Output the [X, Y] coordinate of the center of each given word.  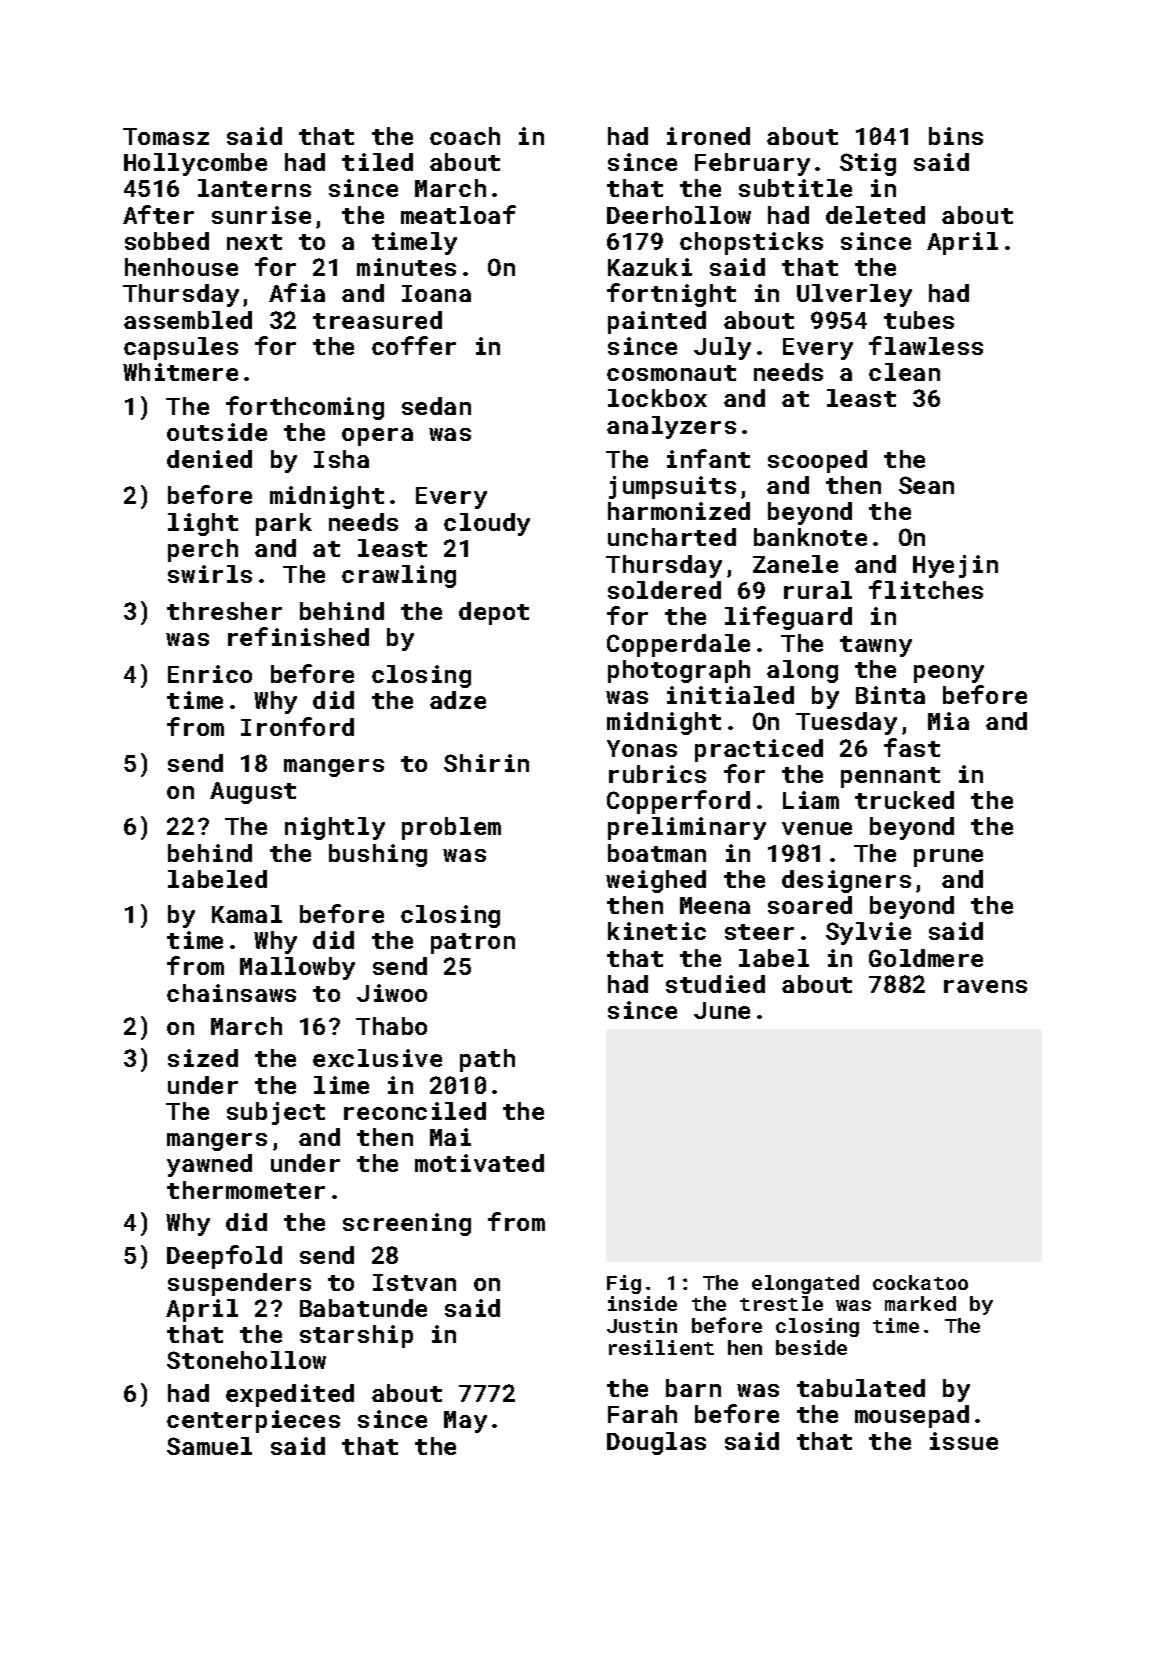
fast [912, 747]
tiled [377, 162]
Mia [948, 721]
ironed [708, 136]
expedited [290, 1395]
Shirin [486, 763]
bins [956, 136]
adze [458, 700]
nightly [335, 828]
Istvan [414, 1282]
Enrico [210, 674]
